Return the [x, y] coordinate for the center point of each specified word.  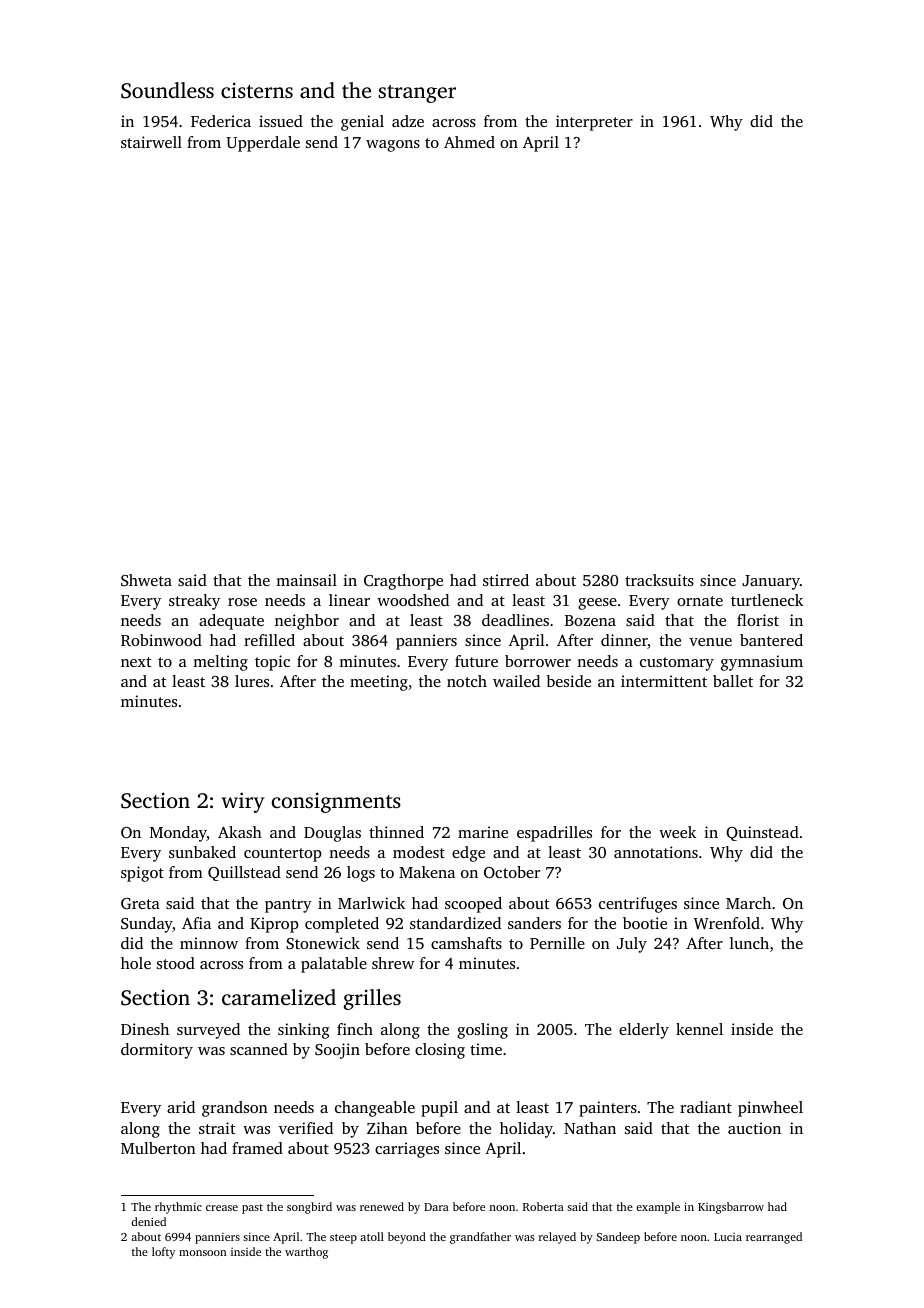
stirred [506, 580]
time [486, 1049]
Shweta [146, 580]
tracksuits [659, 580]
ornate [700, 601]
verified [306, 1128]
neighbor [307, 622]
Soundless [167, 90]
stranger [417, 94]
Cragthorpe [403, 582]
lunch [749, 943]
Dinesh [145, 1029]
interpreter [594, 123]
